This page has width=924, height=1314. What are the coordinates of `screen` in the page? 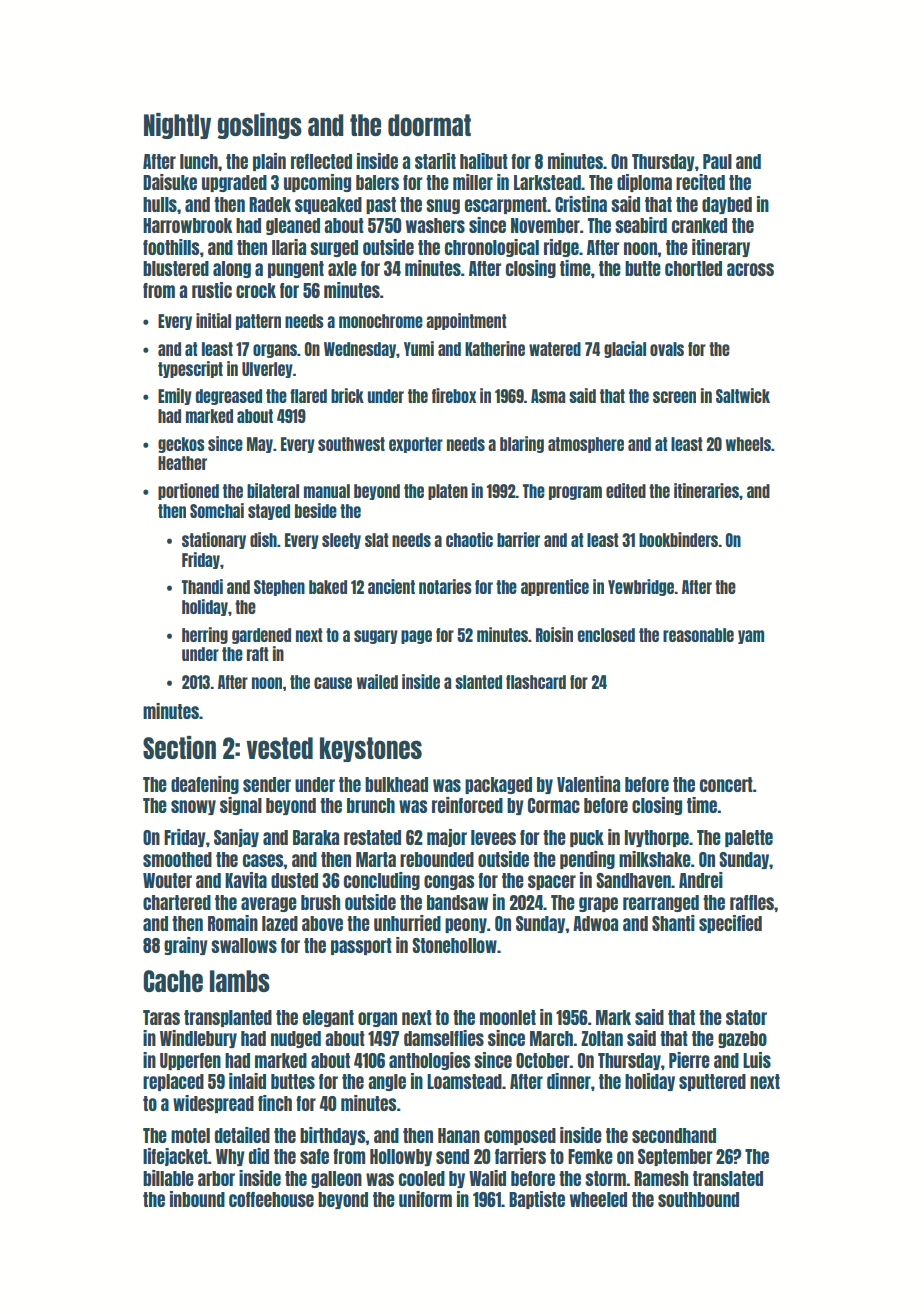 It's located at (674, 397).
